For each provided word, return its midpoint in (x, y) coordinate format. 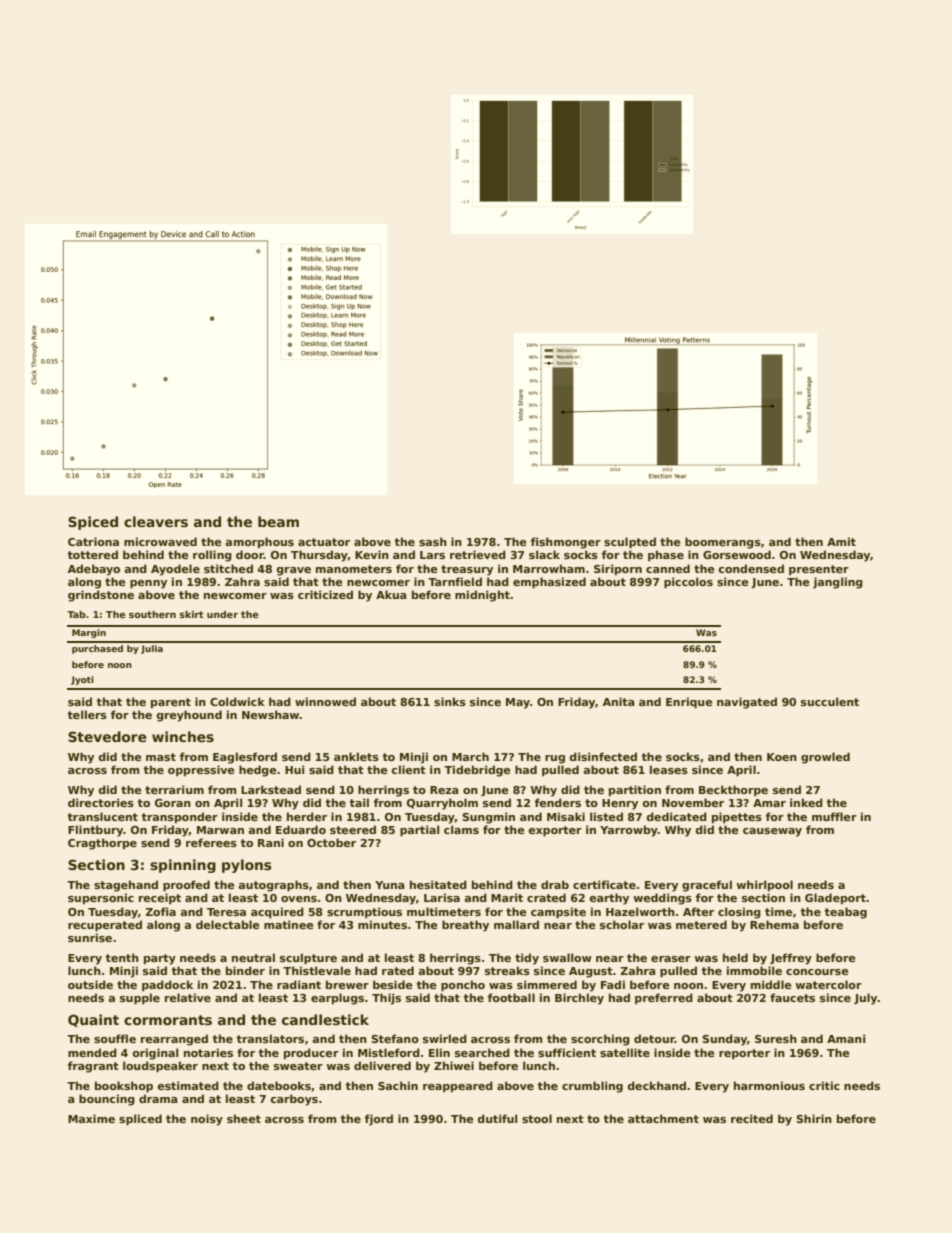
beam (278, 521)
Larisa (442, 897)
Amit (841, 541)
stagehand (126, 886)
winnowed (325, 701)
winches (183, 736)
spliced (140, 1119)
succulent (830, 701)
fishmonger (566, 543)
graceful (707, 886)
